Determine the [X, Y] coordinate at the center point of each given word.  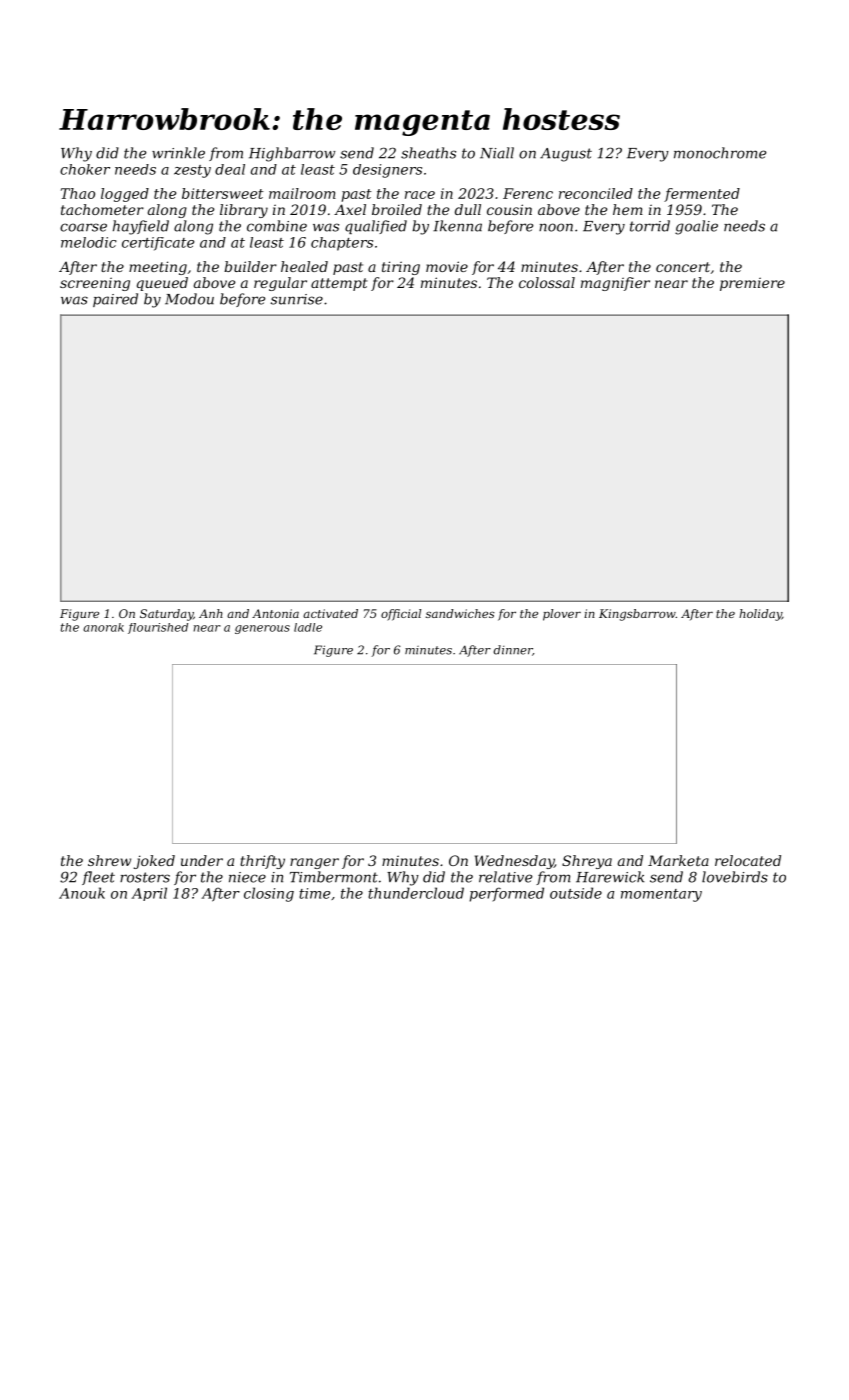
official [401, 615]
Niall [497, 153]
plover [562, 615]
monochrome [720, 153]
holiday [760, 615]
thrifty [262, 862]
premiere [752, 284]
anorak [103, 627]
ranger [314, 863]
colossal [547, 282]
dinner [513, 650]
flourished [158, 628]
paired [115, 300]
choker [85, 169]
